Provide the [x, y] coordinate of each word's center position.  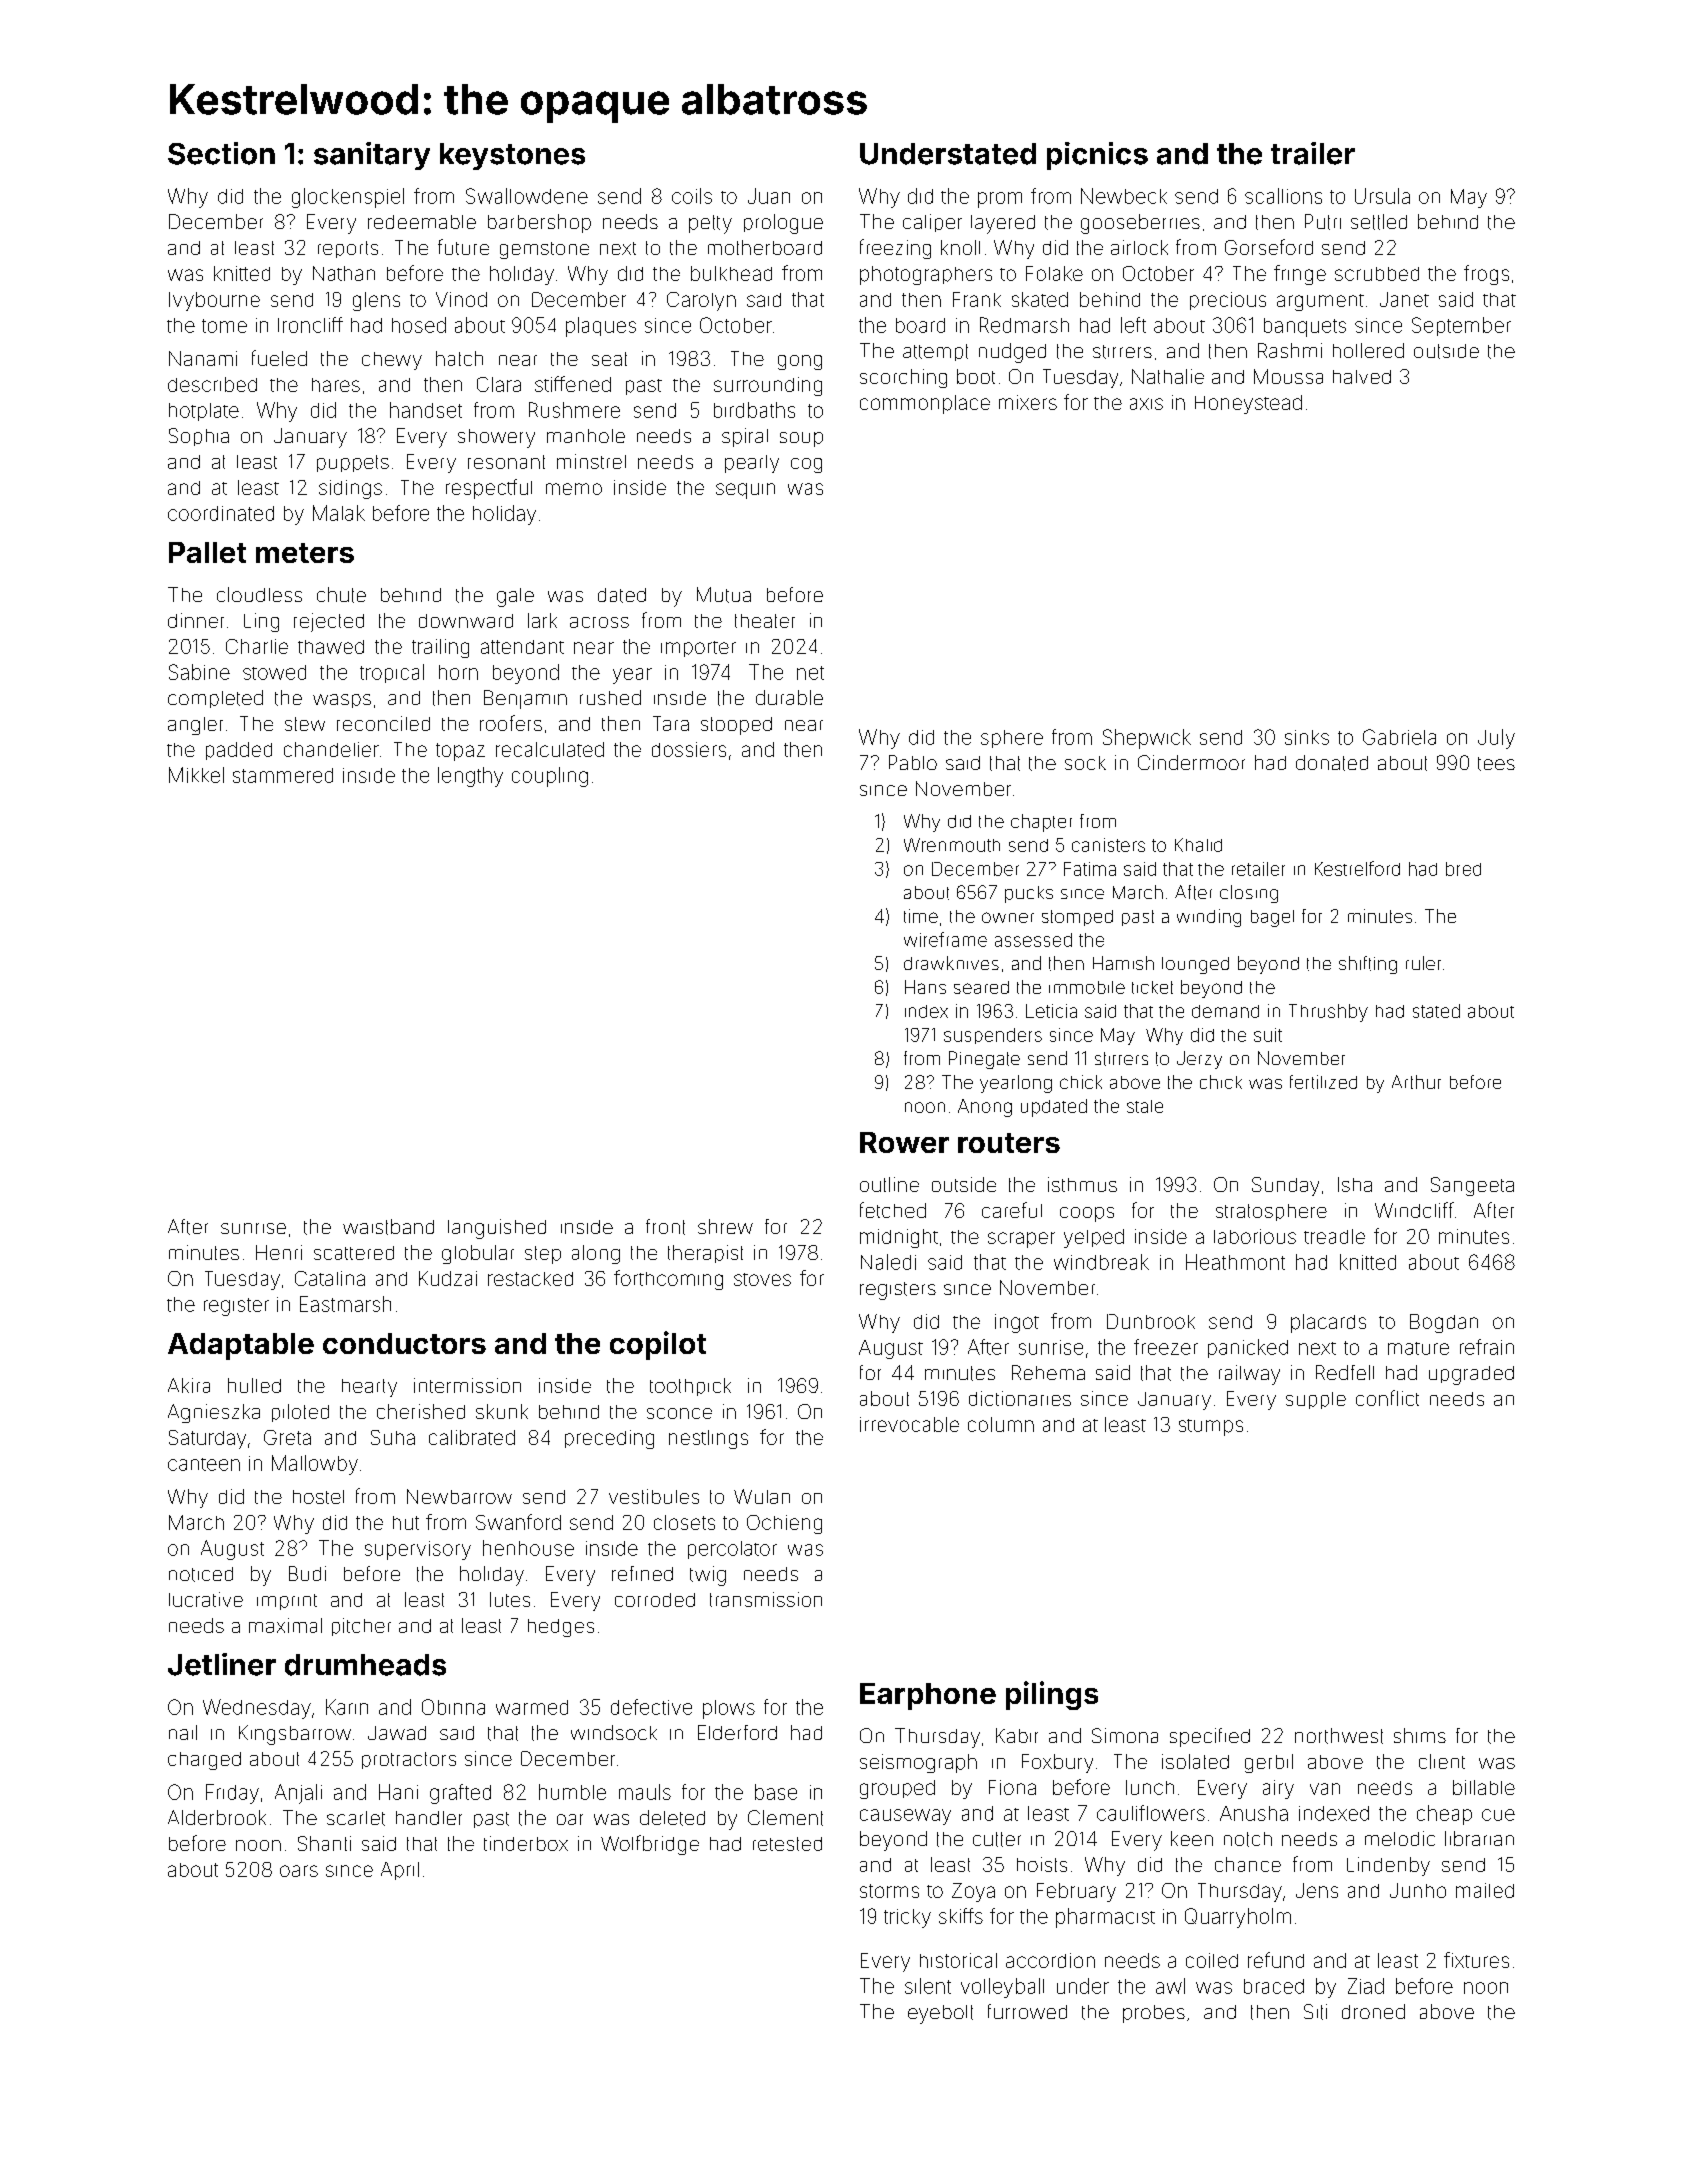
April [400, 1871]
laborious [1255, 1236]
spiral [745, 437]
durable [789, 697]
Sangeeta [1472, 1186]
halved [1362, 377]
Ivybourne [214, 301]
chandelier [331, 749]
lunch [1150, 1787]
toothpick [690, 1387]
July [1496, 739]
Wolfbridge [650, 1845]
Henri [279, 1252]
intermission [467, 1385]
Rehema [1048, 1372]
